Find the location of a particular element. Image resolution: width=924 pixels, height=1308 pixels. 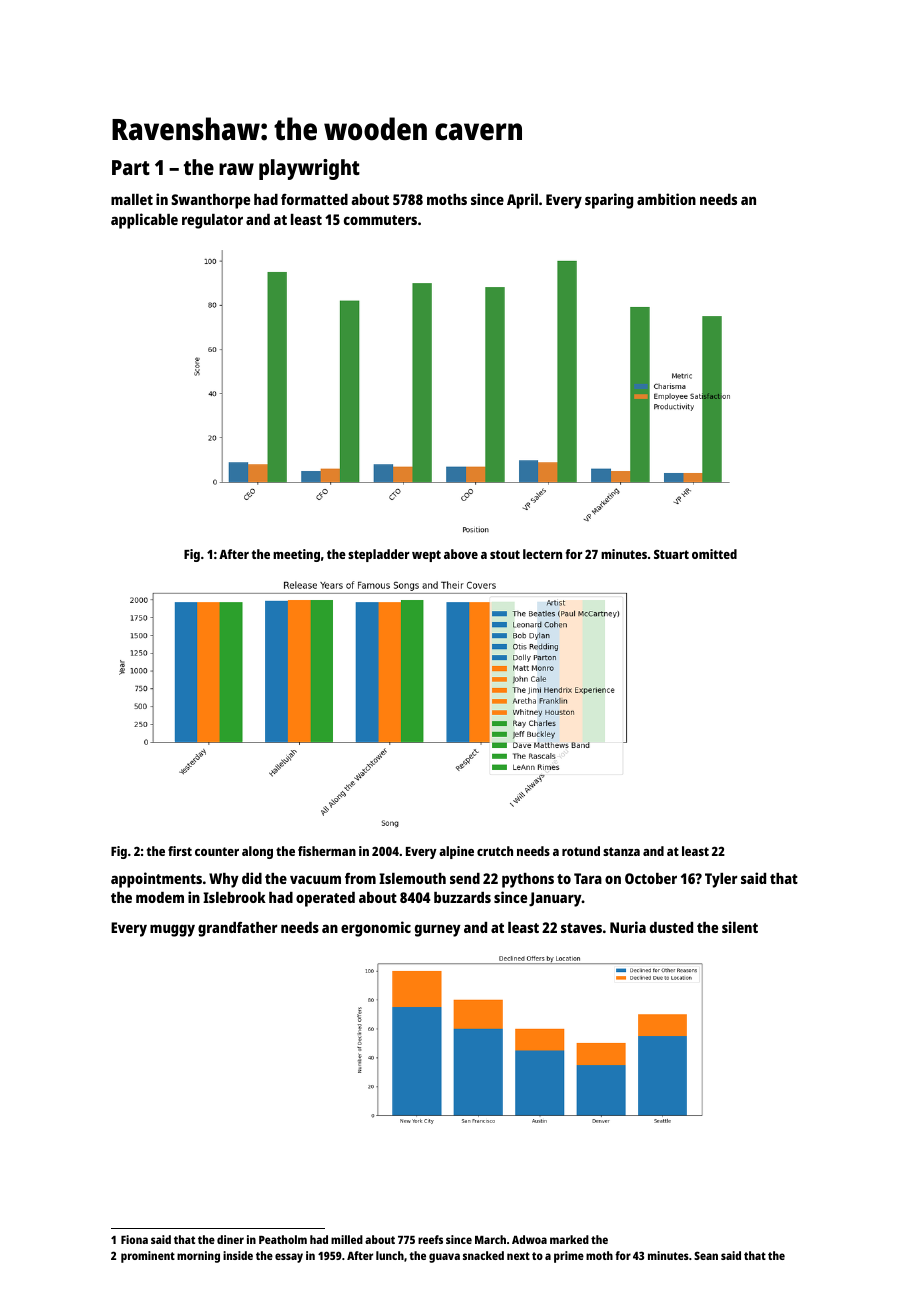

prominent is located at coordinates (148, 1257).
